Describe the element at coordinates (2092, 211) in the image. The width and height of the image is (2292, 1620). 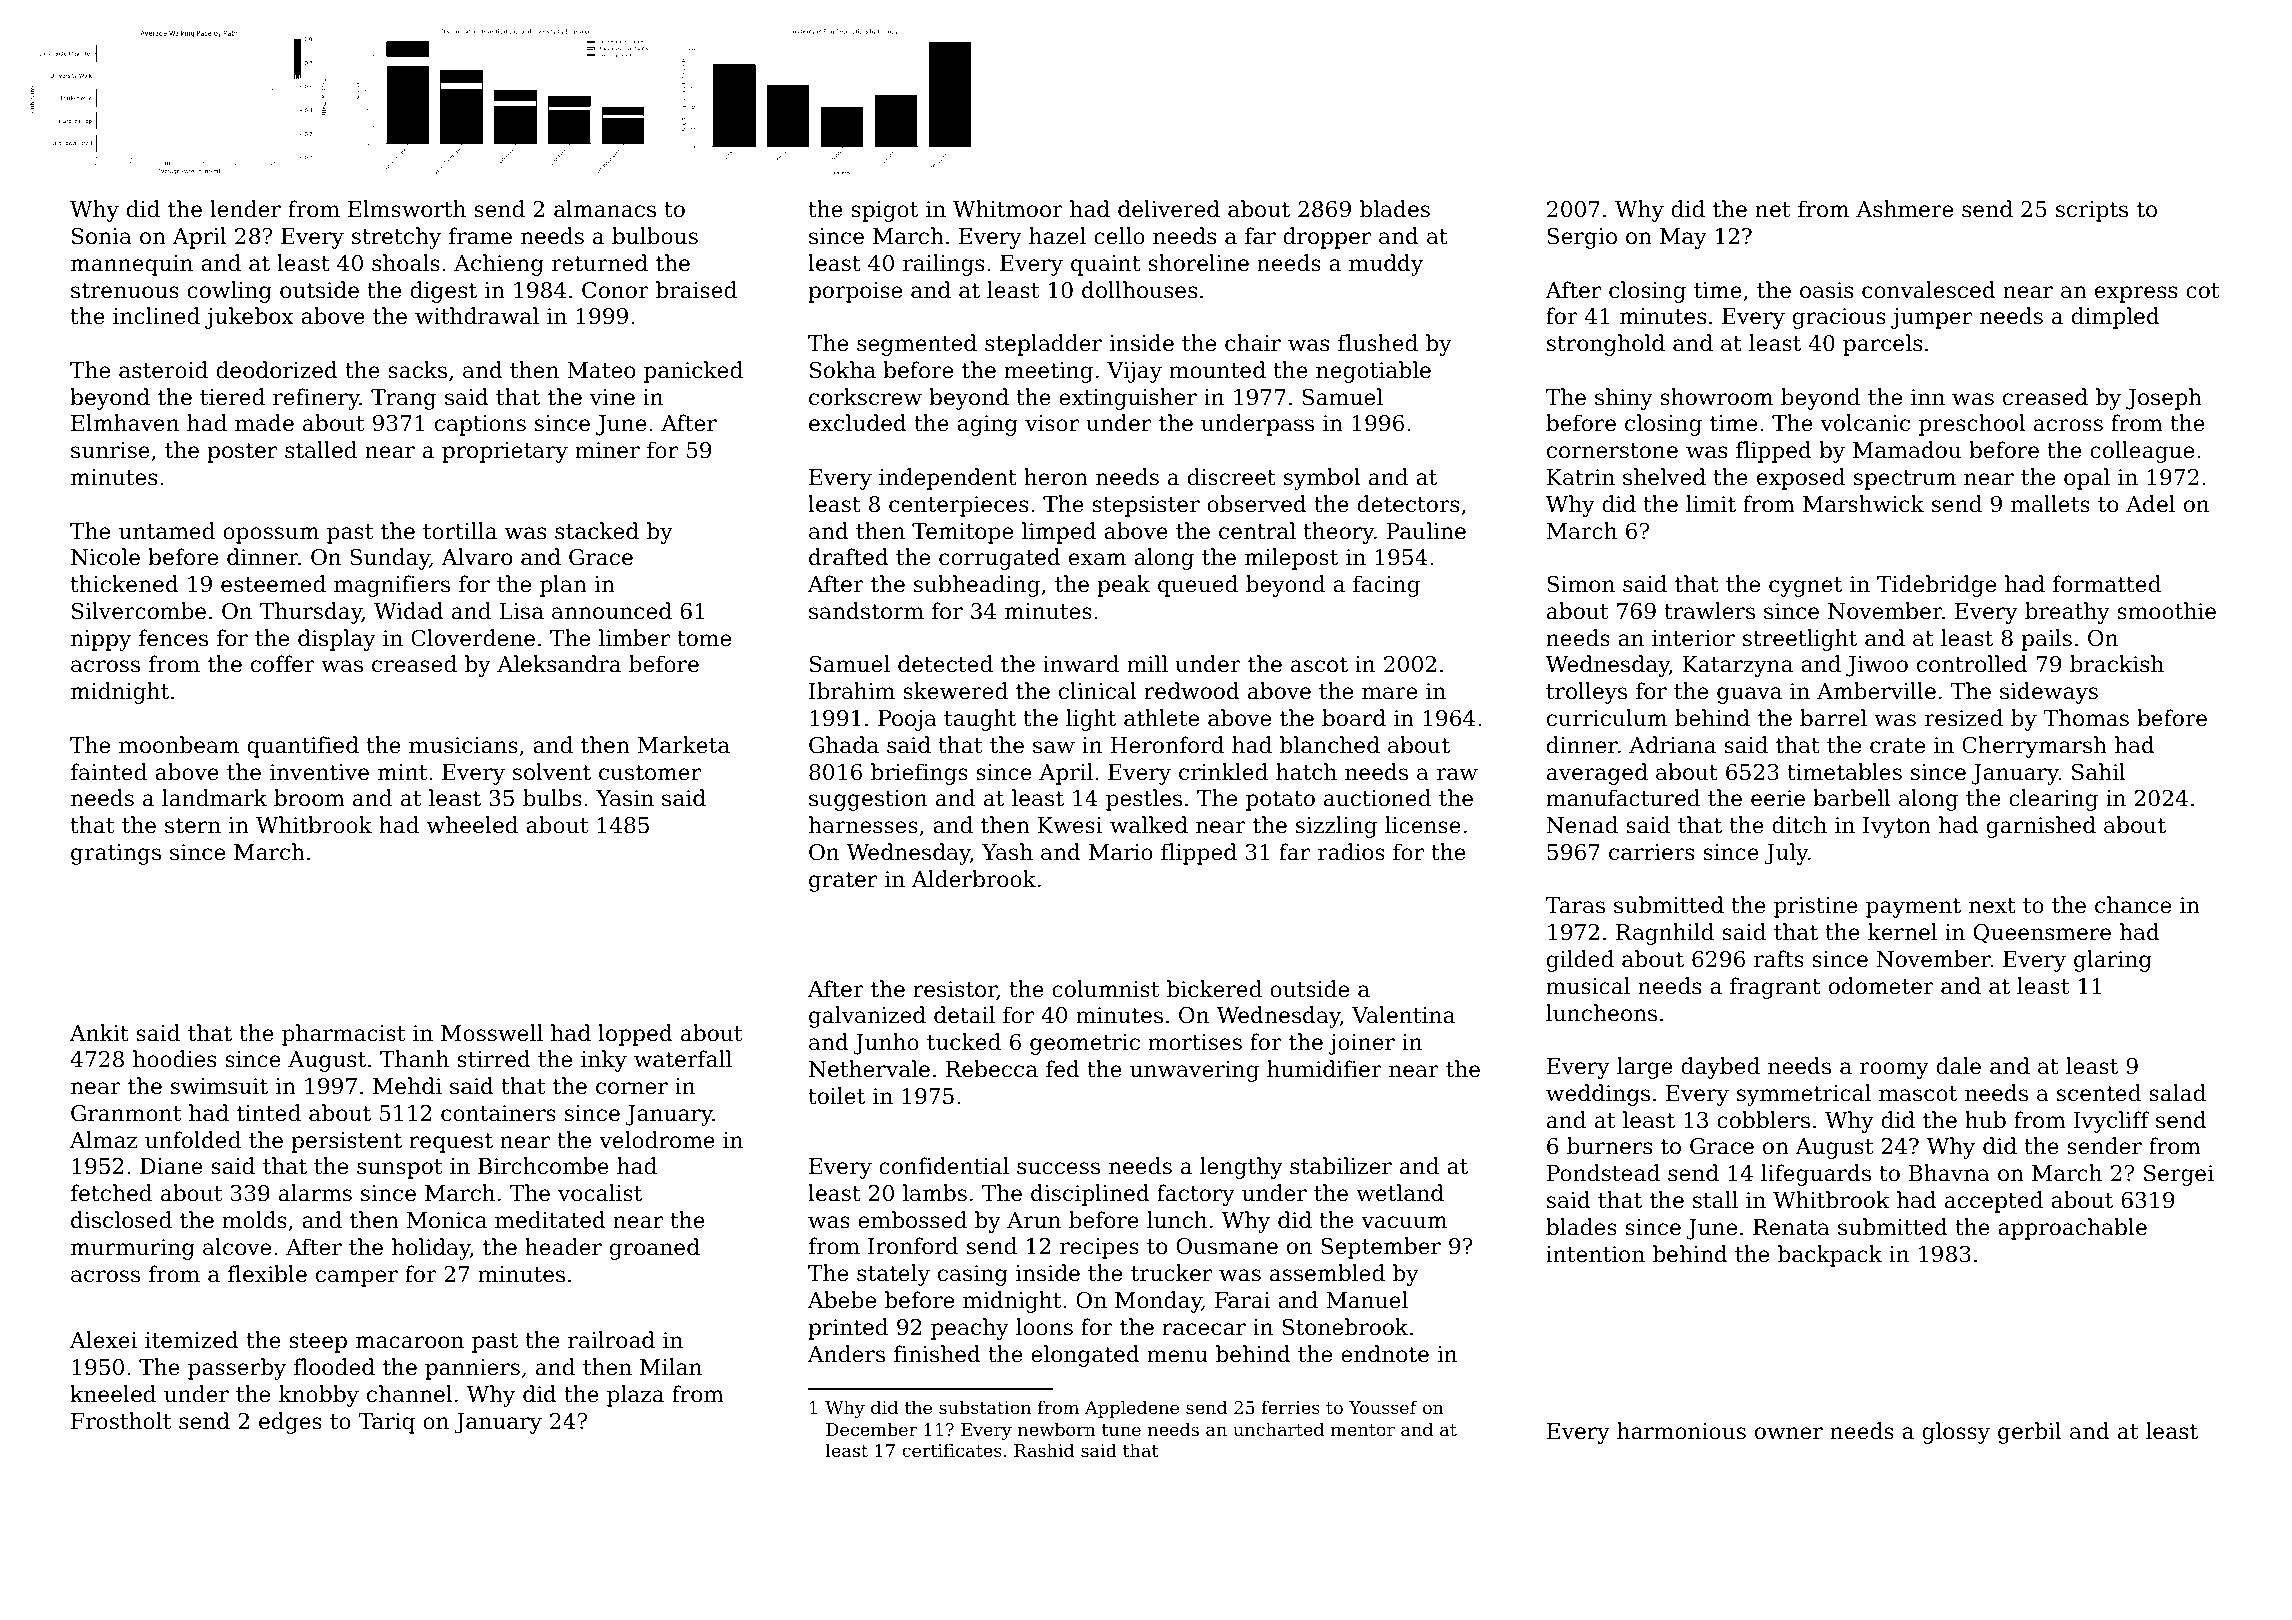
I see `scripts` at that location.
